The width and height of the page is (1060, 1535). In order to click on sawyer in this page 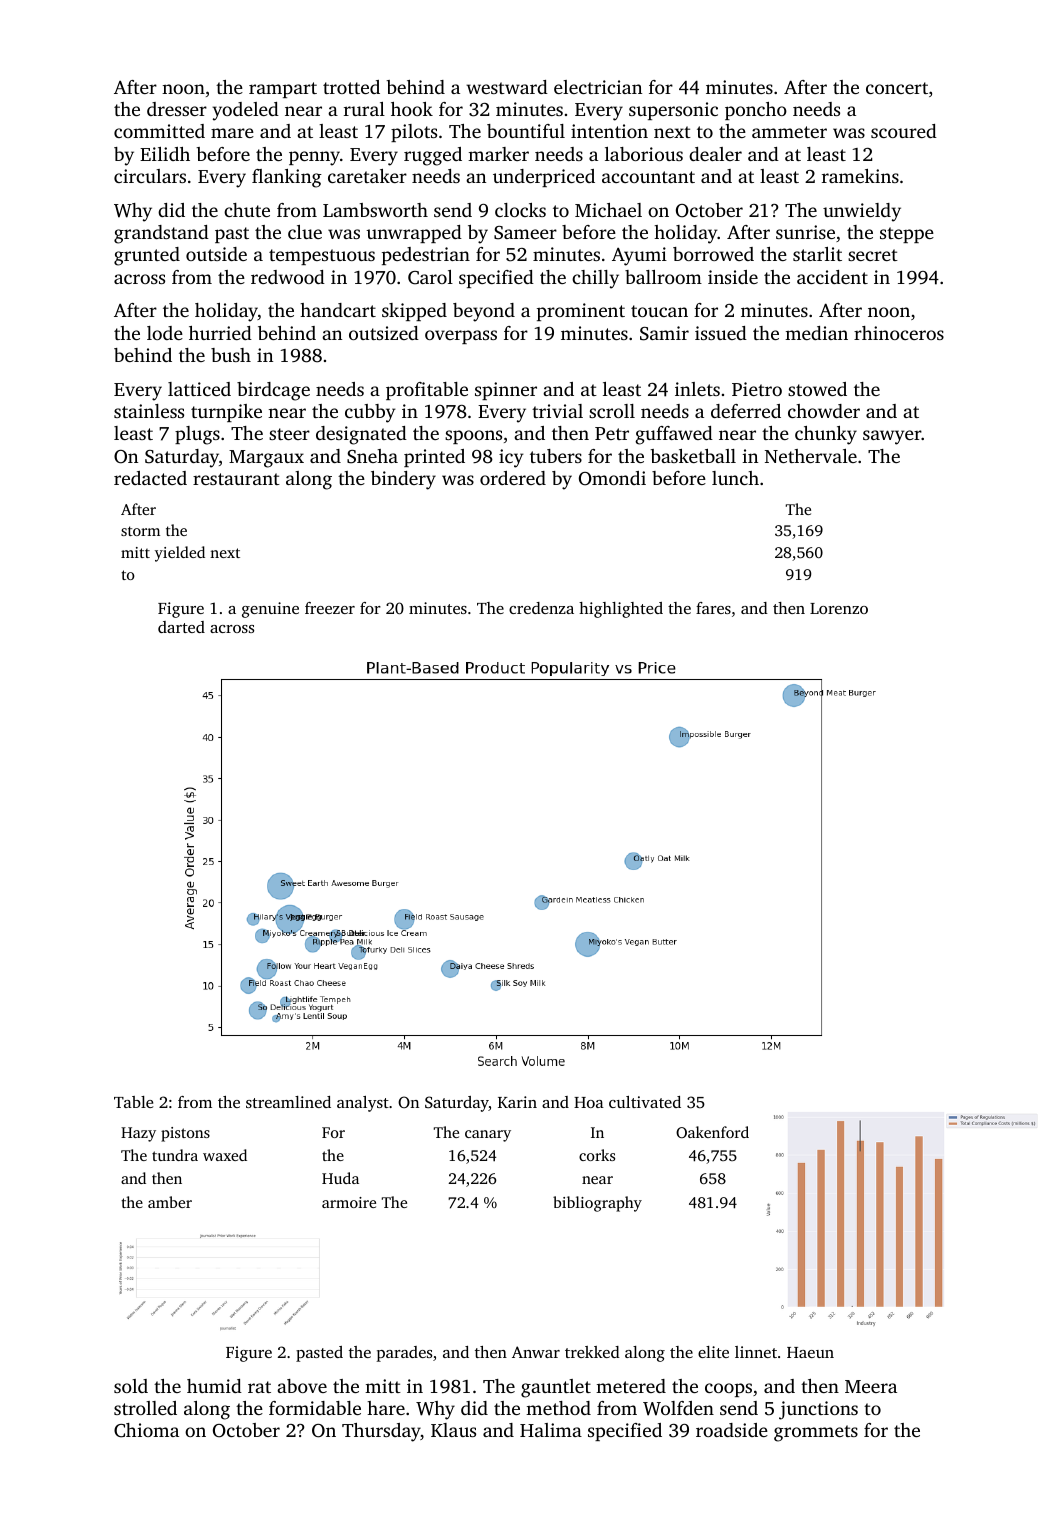, I will do `click(892, 437)`.
